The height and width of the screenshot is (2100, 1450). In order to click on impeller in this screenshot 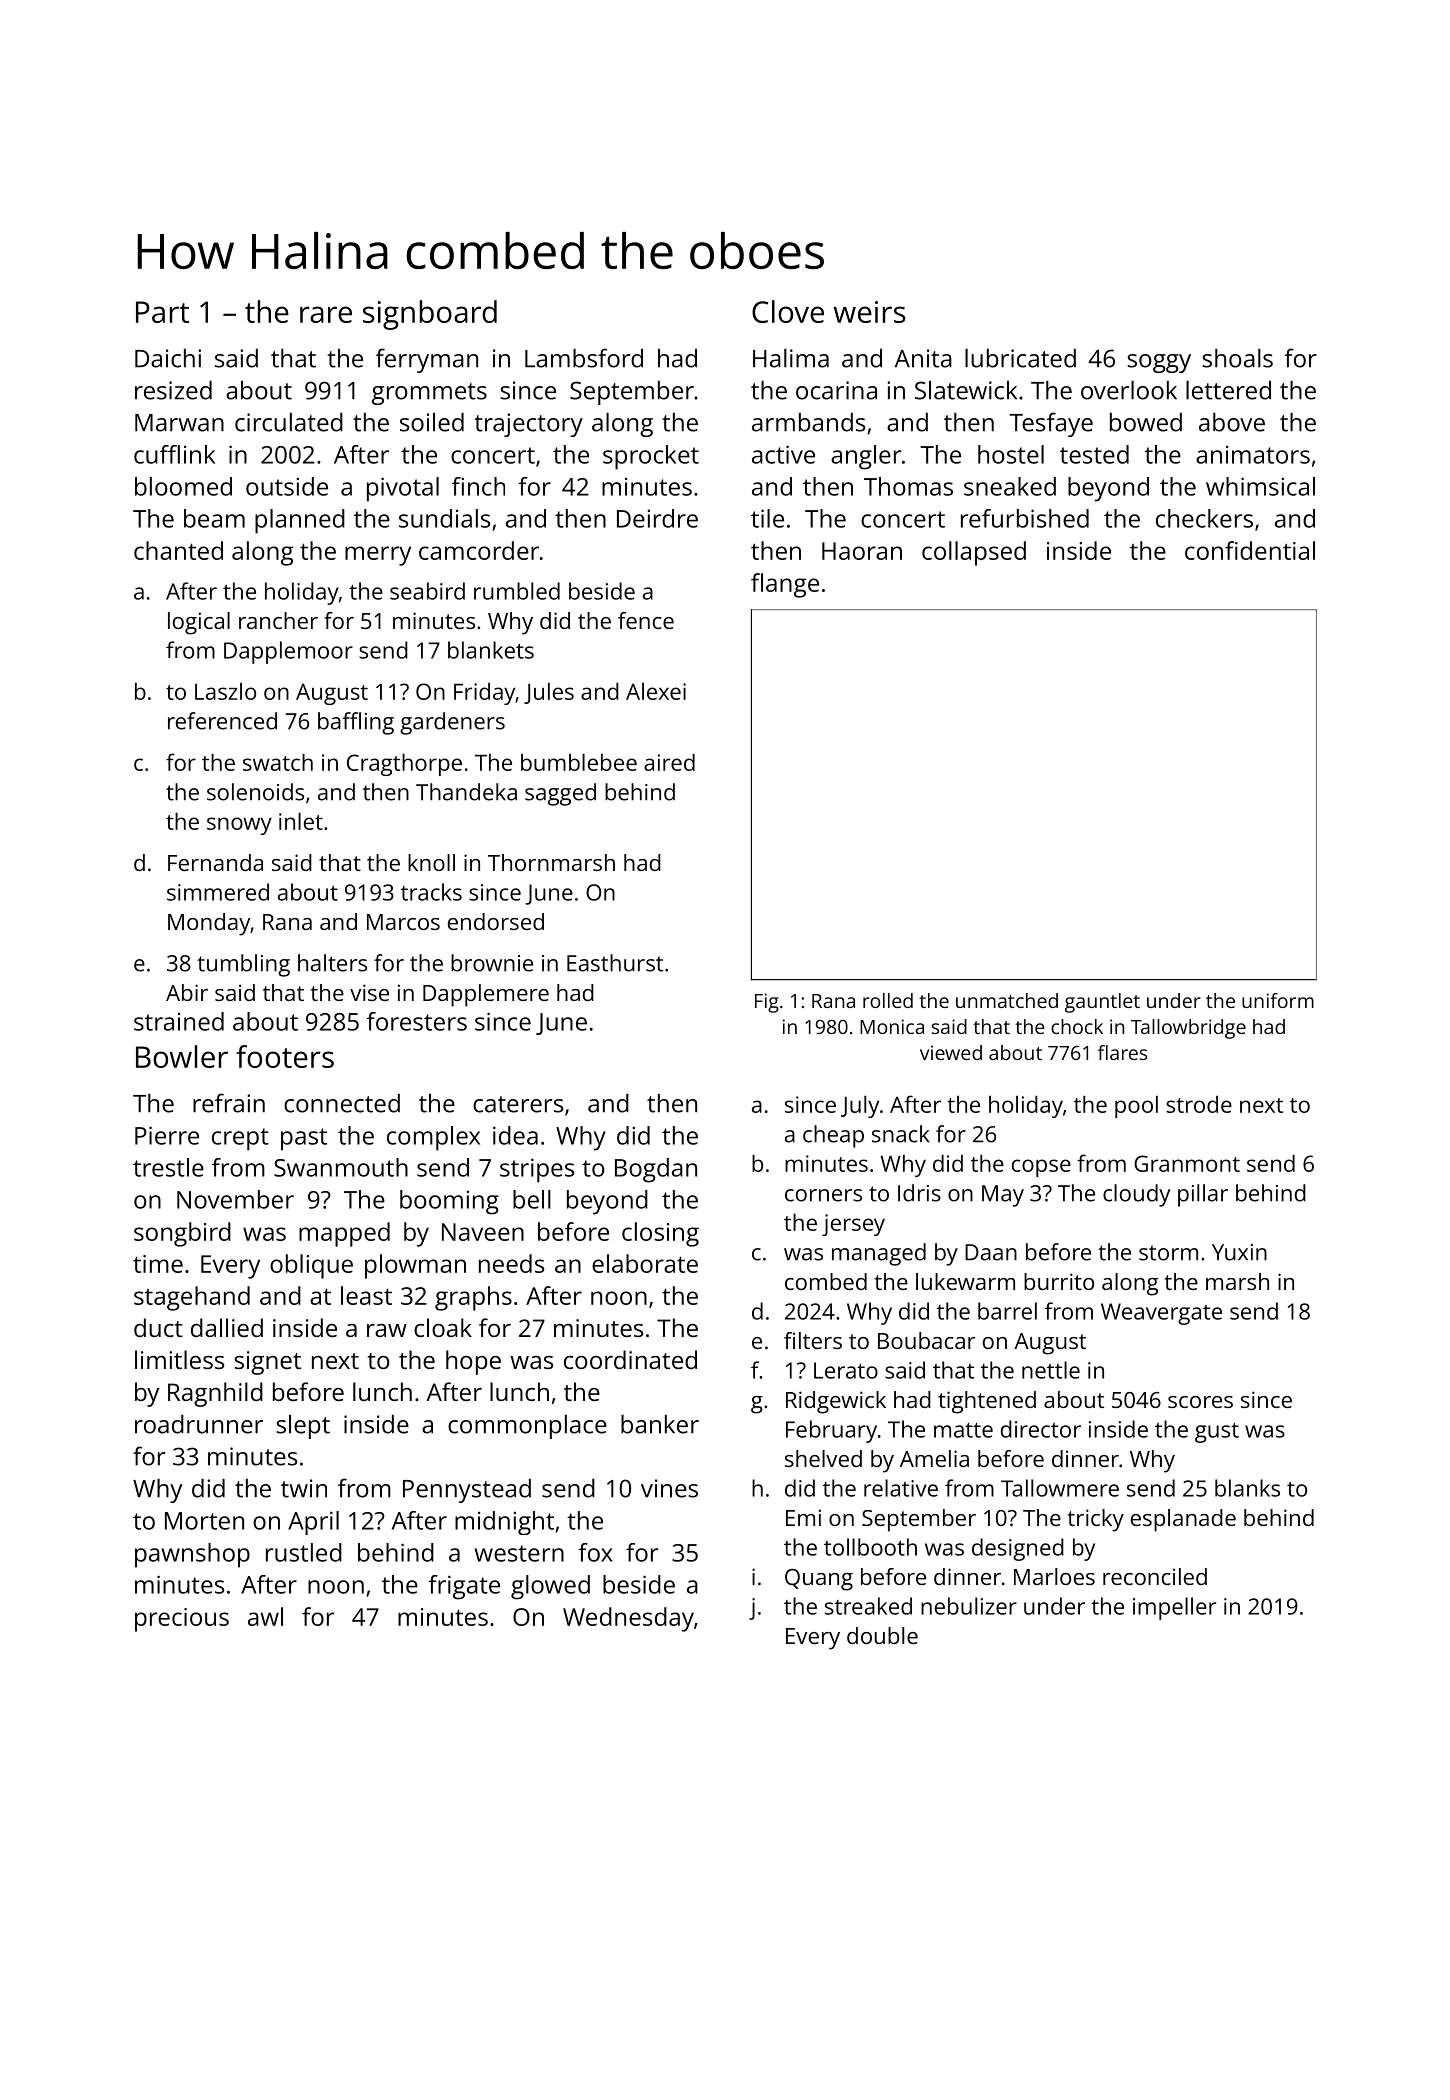, I will do `click(1174, 1608)`.
